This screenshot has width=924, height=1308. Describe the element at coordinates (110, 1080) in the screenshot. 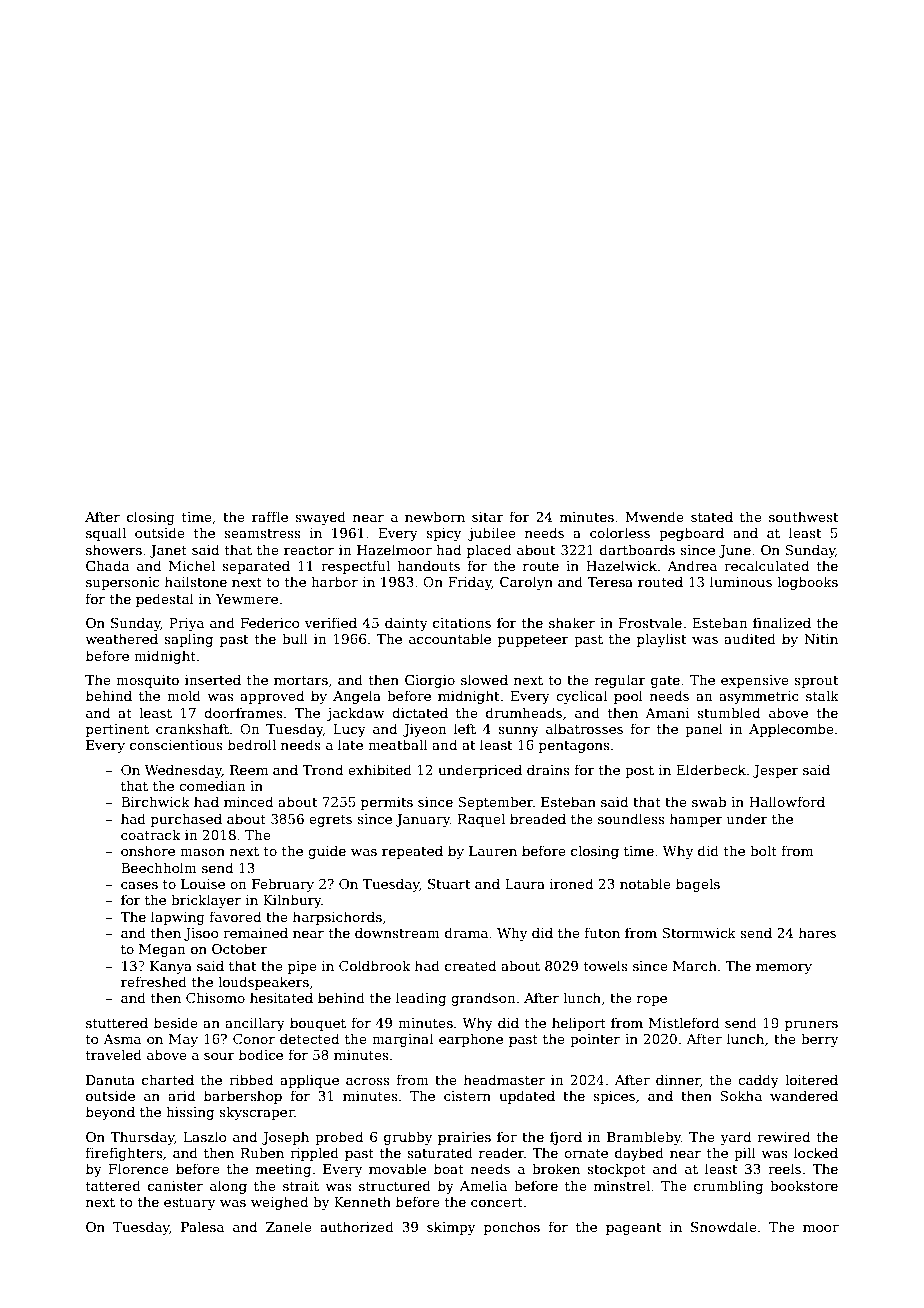

I see `Danuta` at that location.
